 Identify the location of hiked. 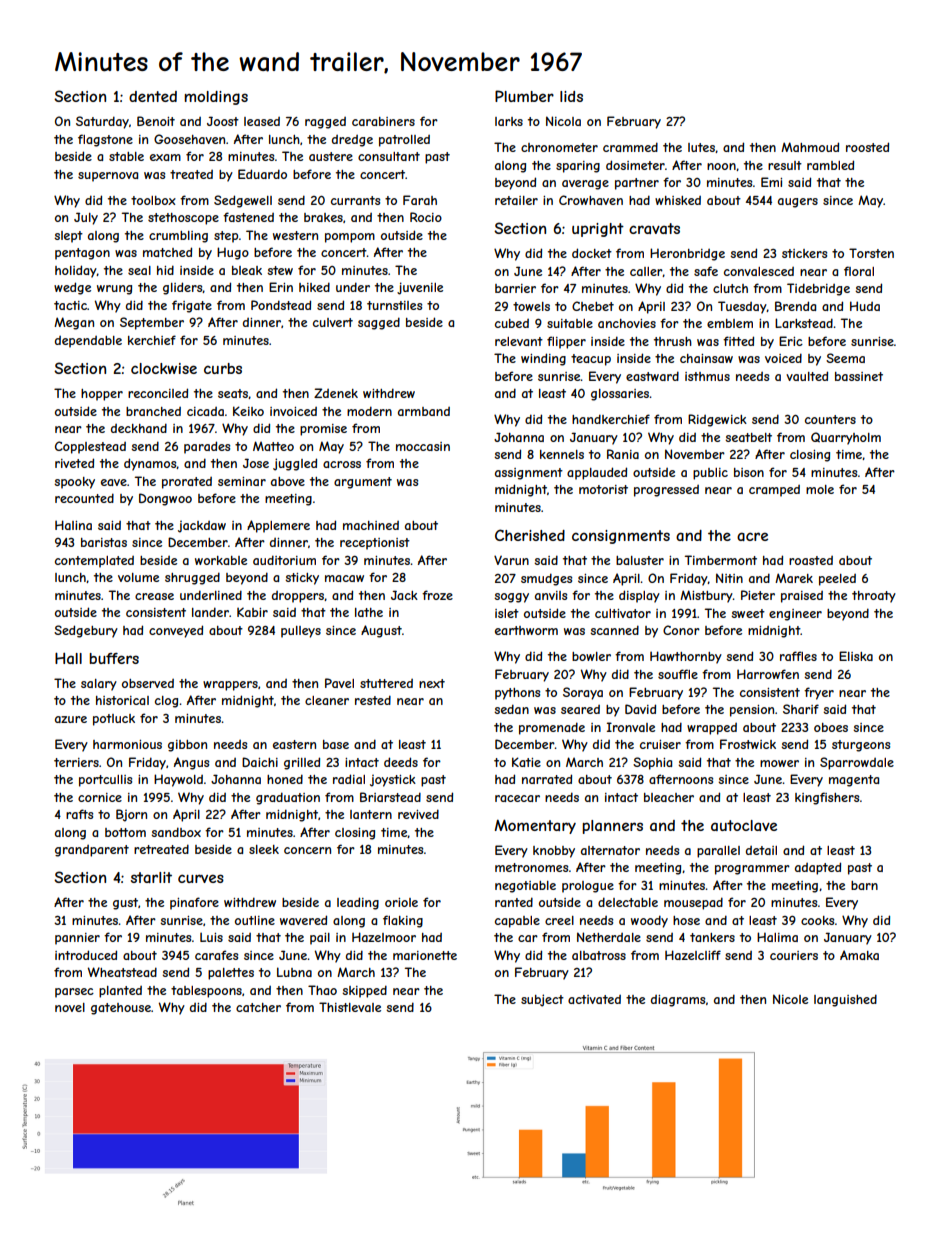
(314, 287).
